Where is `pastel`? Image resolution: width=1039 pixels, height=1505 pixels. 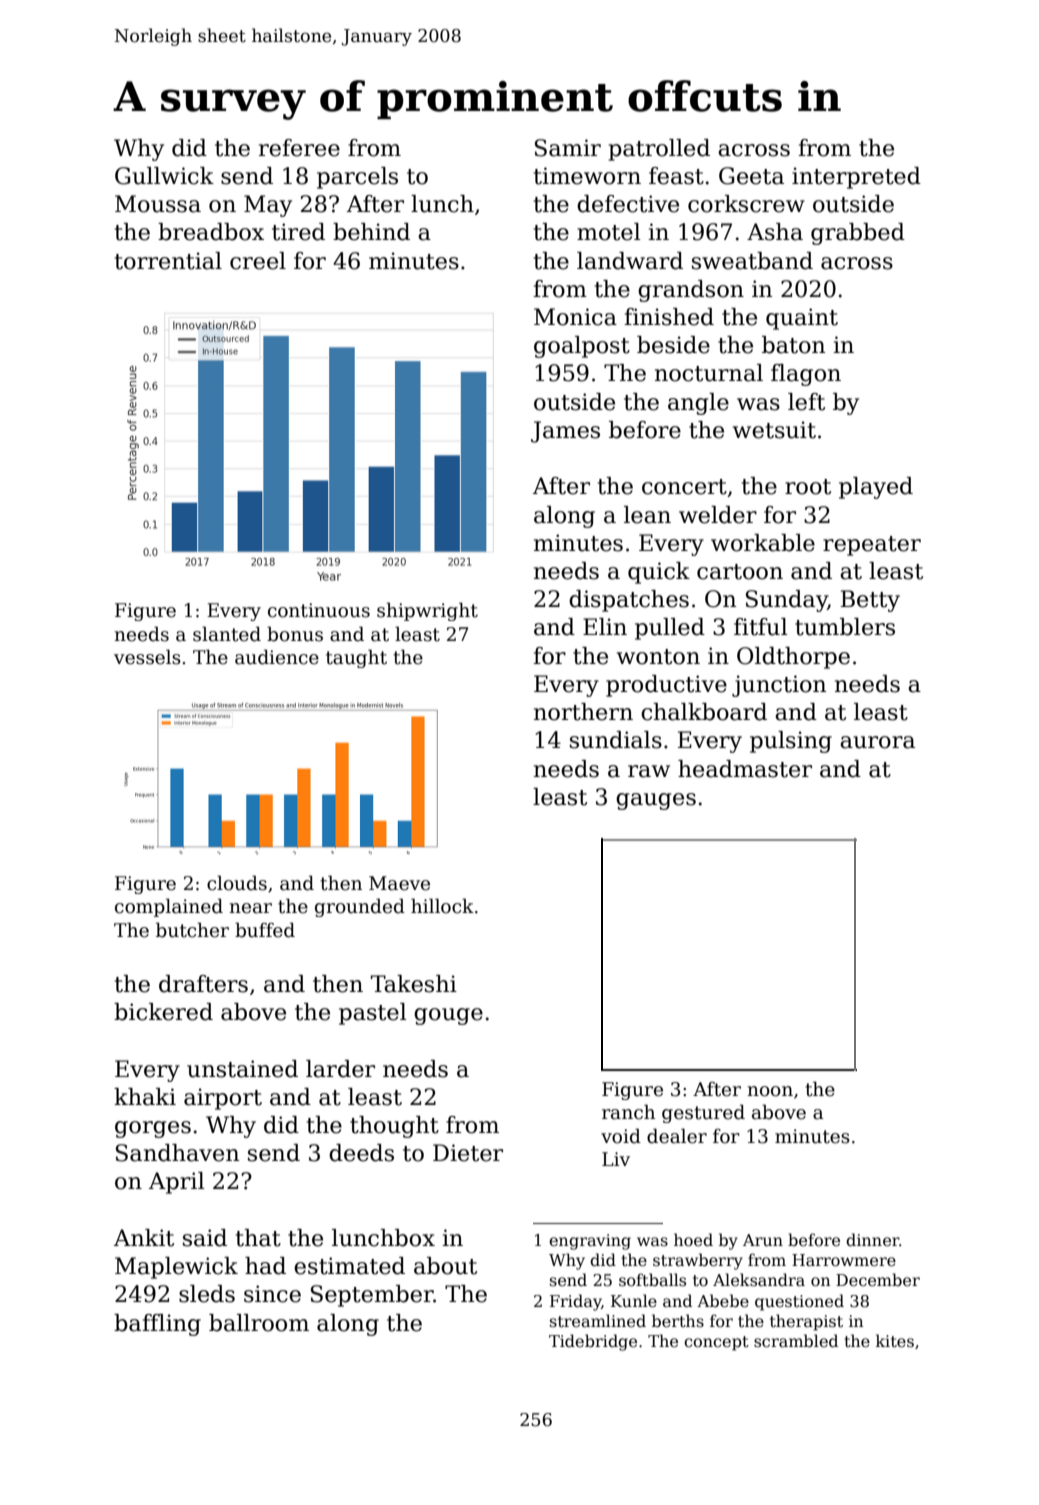
pastel is located at coordinates (373, 1014).
